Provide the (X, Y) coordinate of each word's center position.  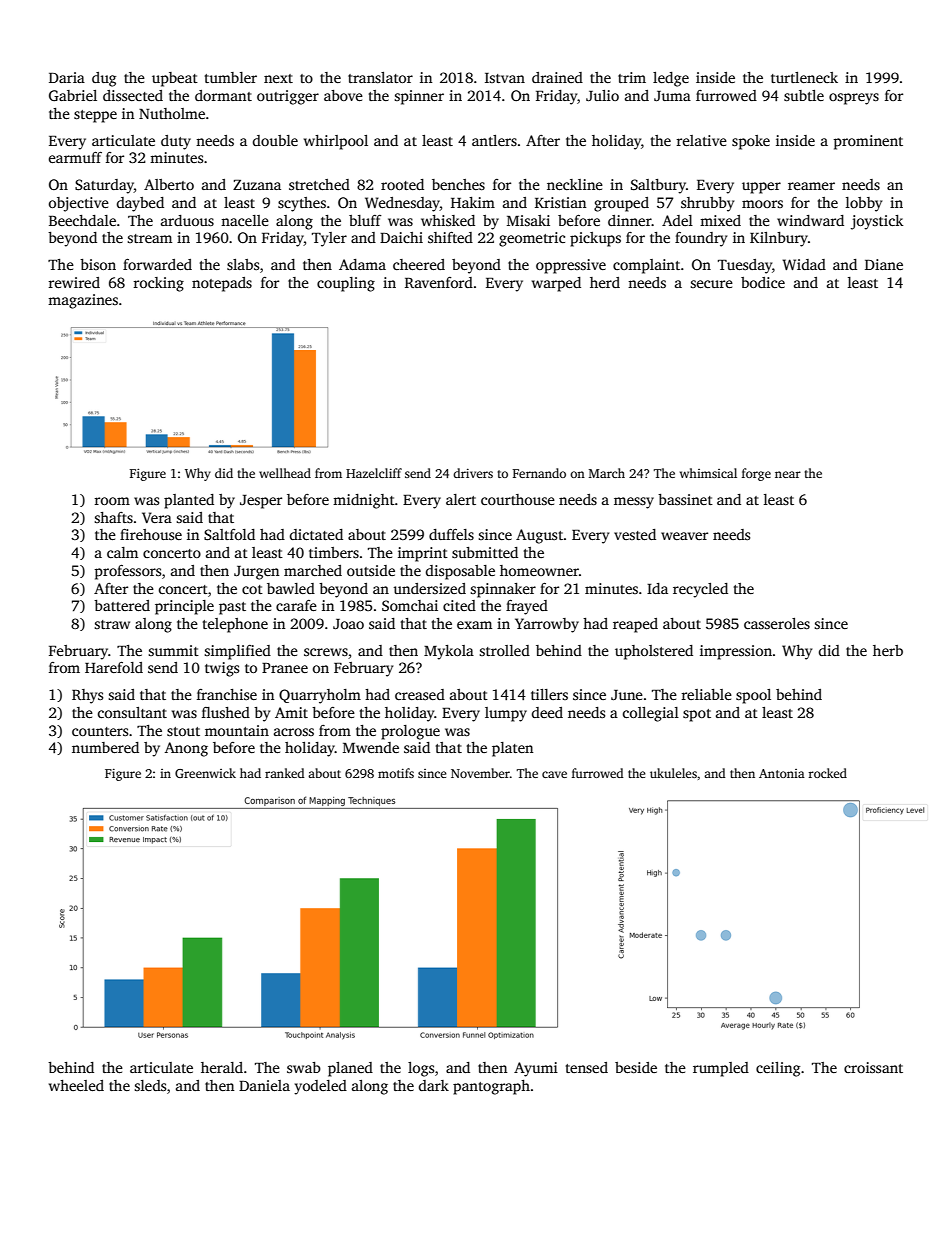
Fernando (539, 473)
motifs (396, 773)
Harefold (114, 667)
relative (701, 140)
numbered (105, 747)
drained (557, 77)
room (112, 501)
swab (304, 1067)
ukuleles (673, 773)
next (278, 78)
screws (326, 652)
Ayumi (536, 1069)
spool (753, 696)
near (788, 474)
